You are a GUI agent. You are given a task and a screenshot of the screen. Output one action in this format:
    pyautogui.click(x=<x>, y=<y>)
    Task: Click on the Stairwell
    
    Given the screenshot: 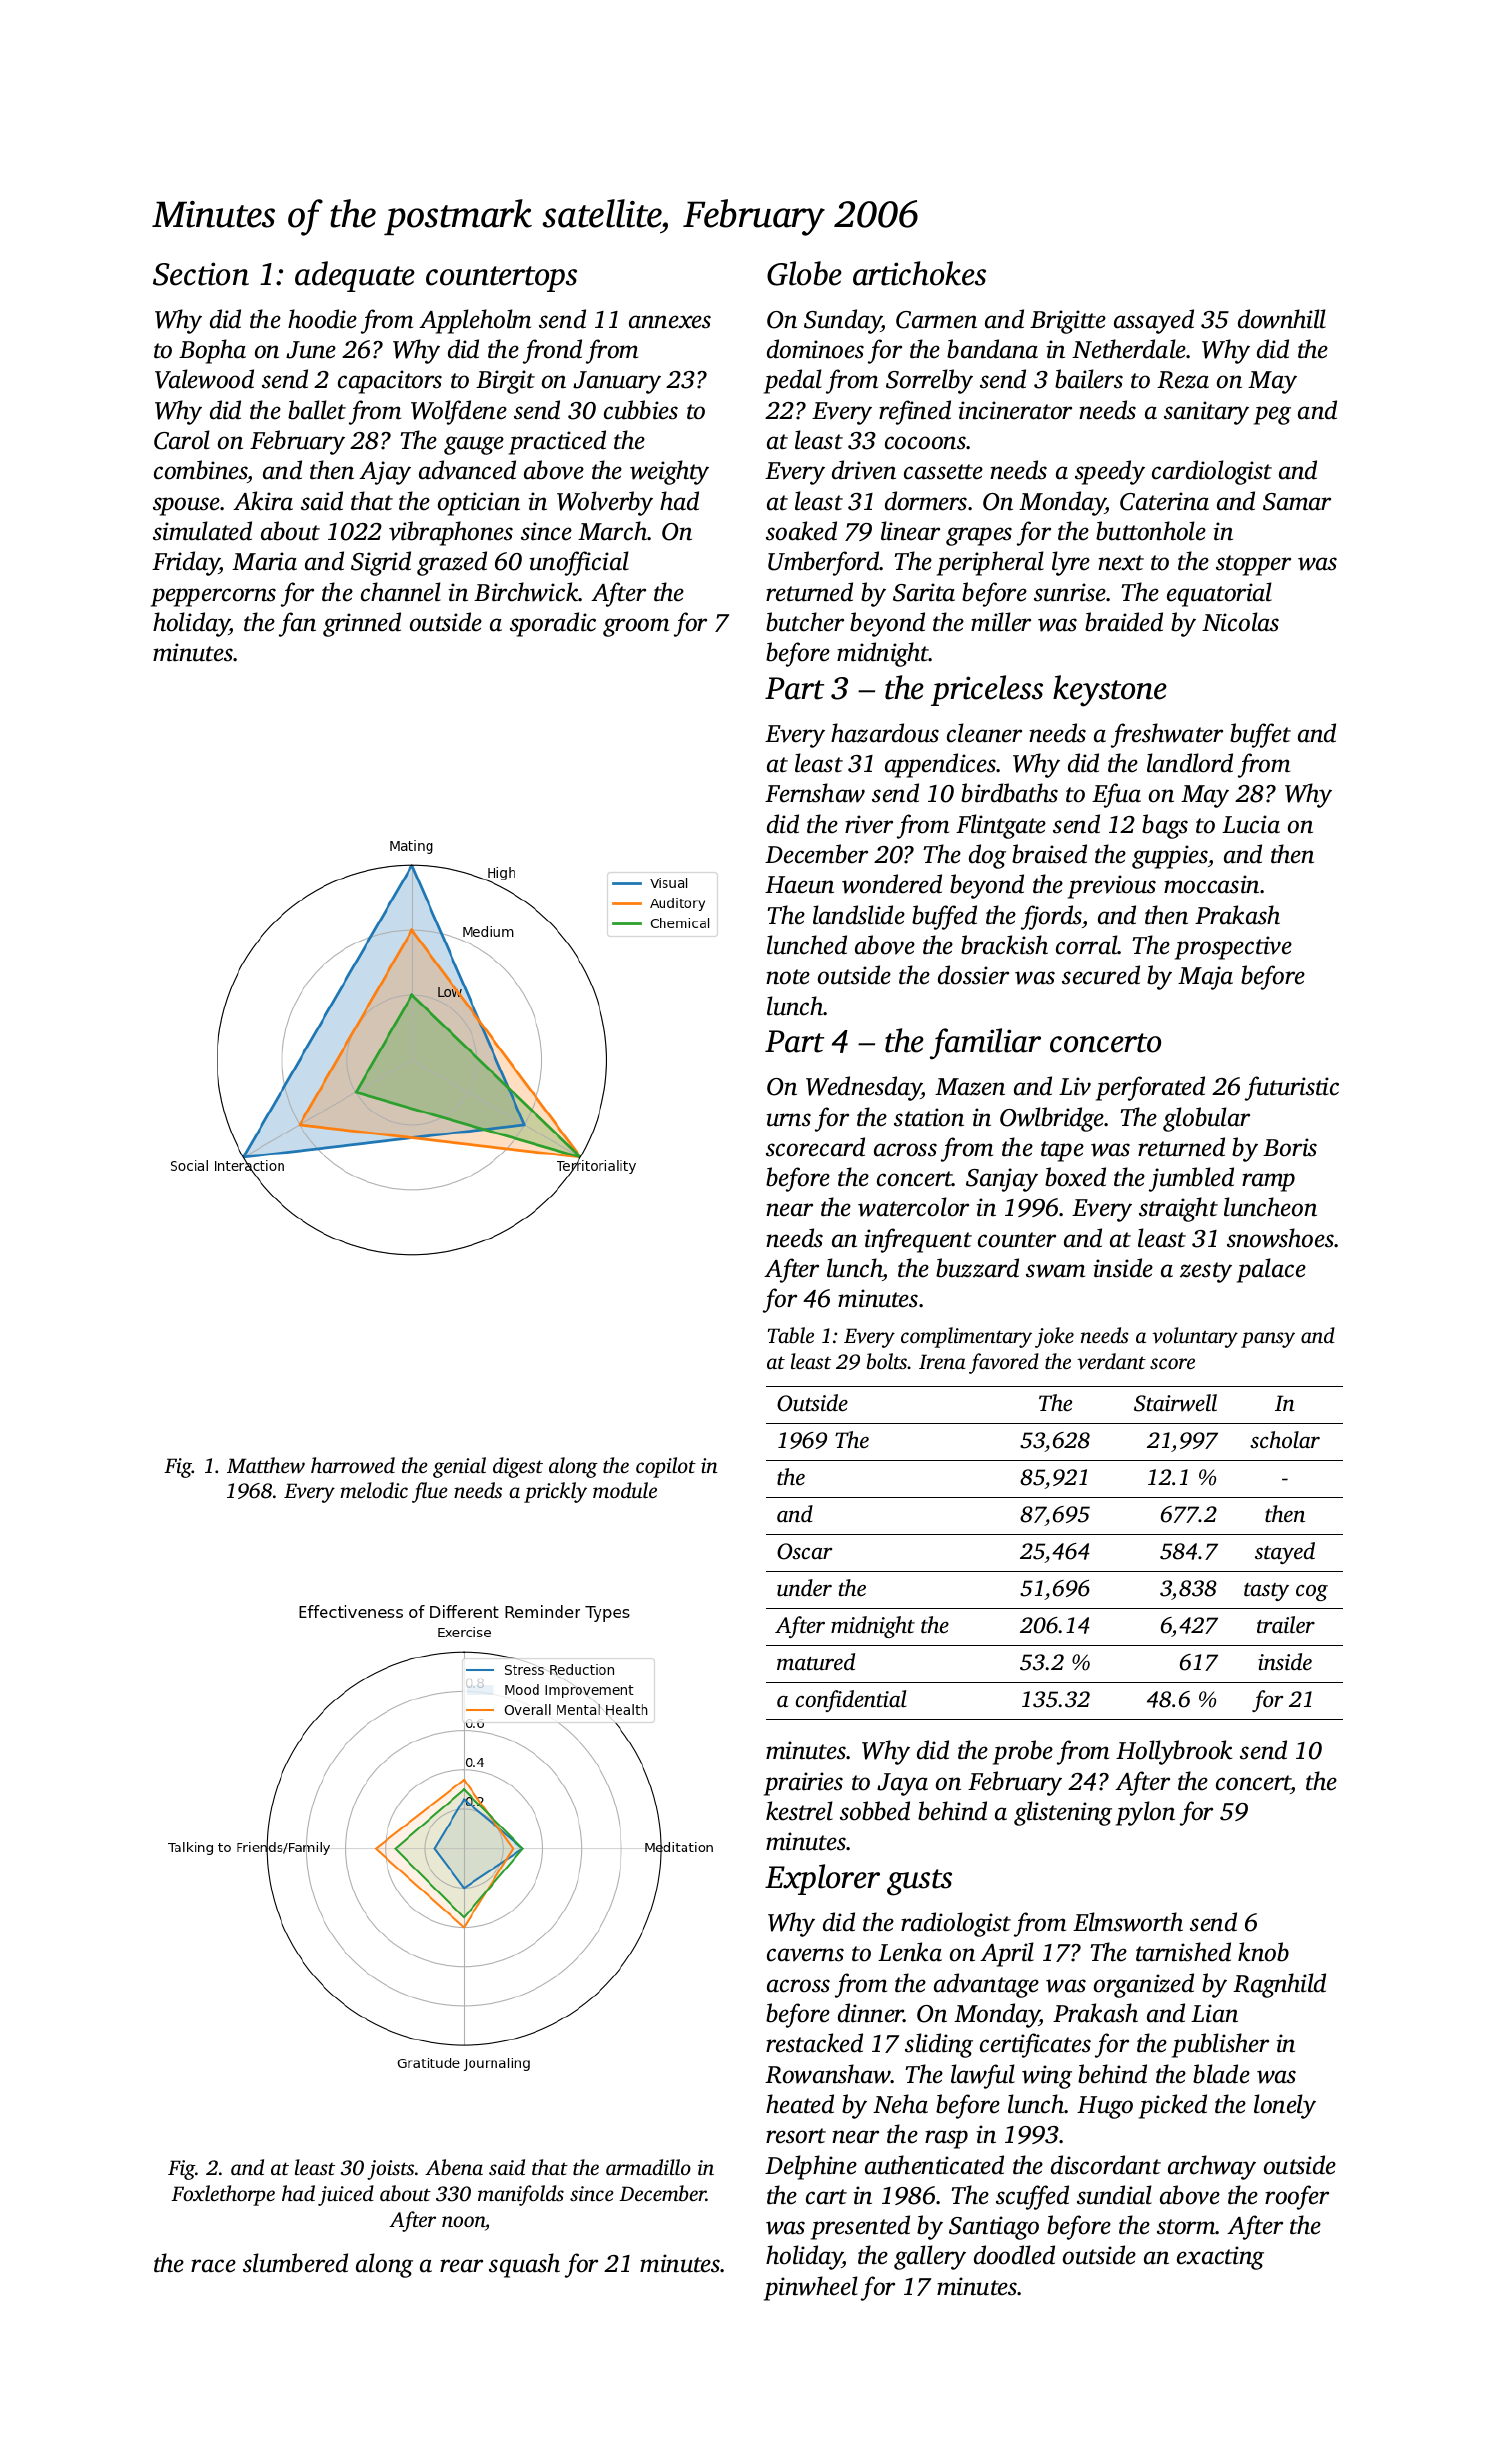 What is the action you would take?
    pyautogui.click(x=1175, y=1403)
